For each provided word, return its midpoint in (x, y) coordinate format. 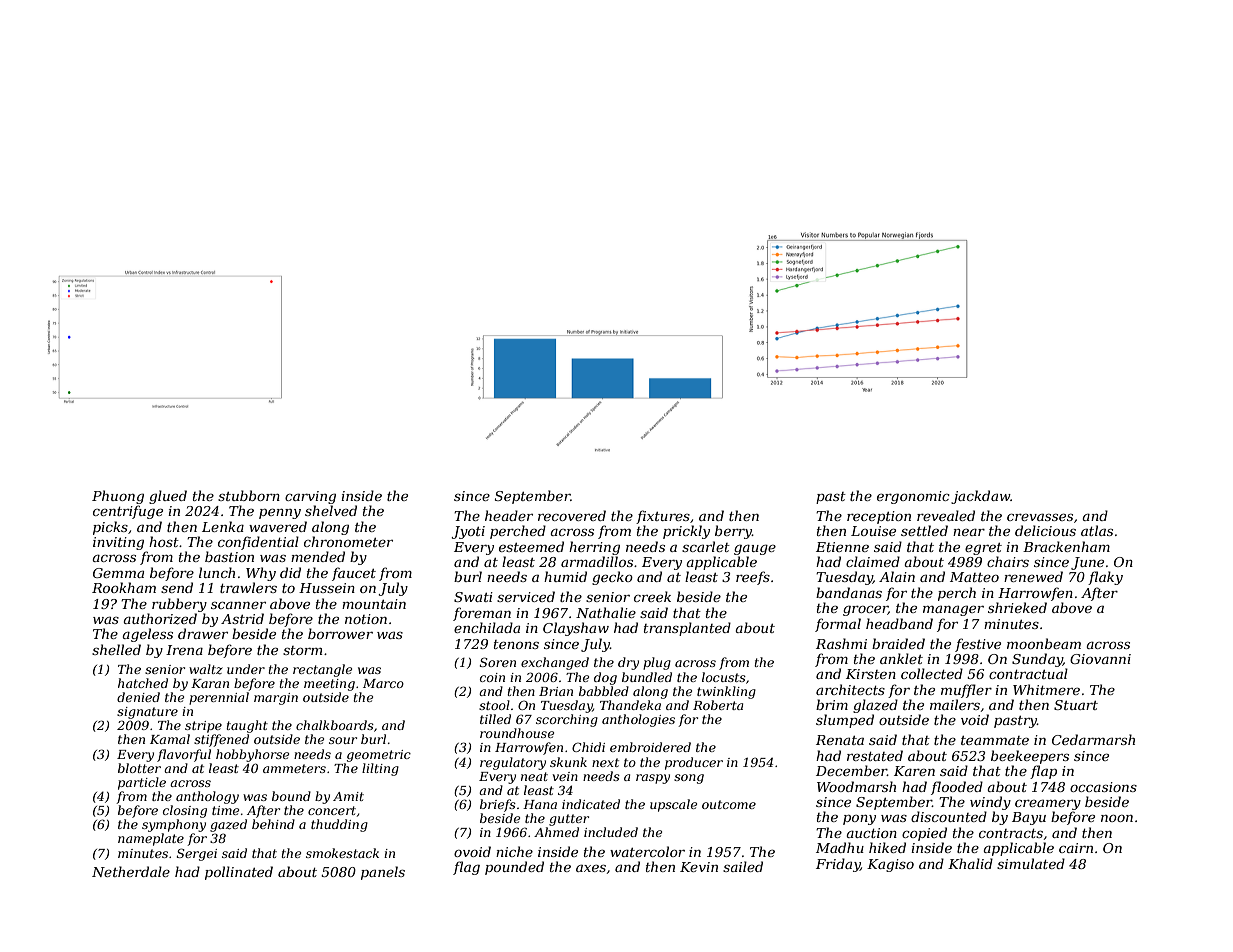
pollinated (239, 873)
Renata (840, 740)
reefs (753, 578)
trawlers (248, 587)
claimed (873, 561)
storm (302, 650)
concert (332, 810)
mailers (955, 704)
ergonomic (913, 497)
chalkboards (335, 725)
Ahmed (556, 832)
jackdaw (980, 497)
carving (310, 497)
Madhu (840, 847)
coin (492, 677)
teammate (995, 740)
